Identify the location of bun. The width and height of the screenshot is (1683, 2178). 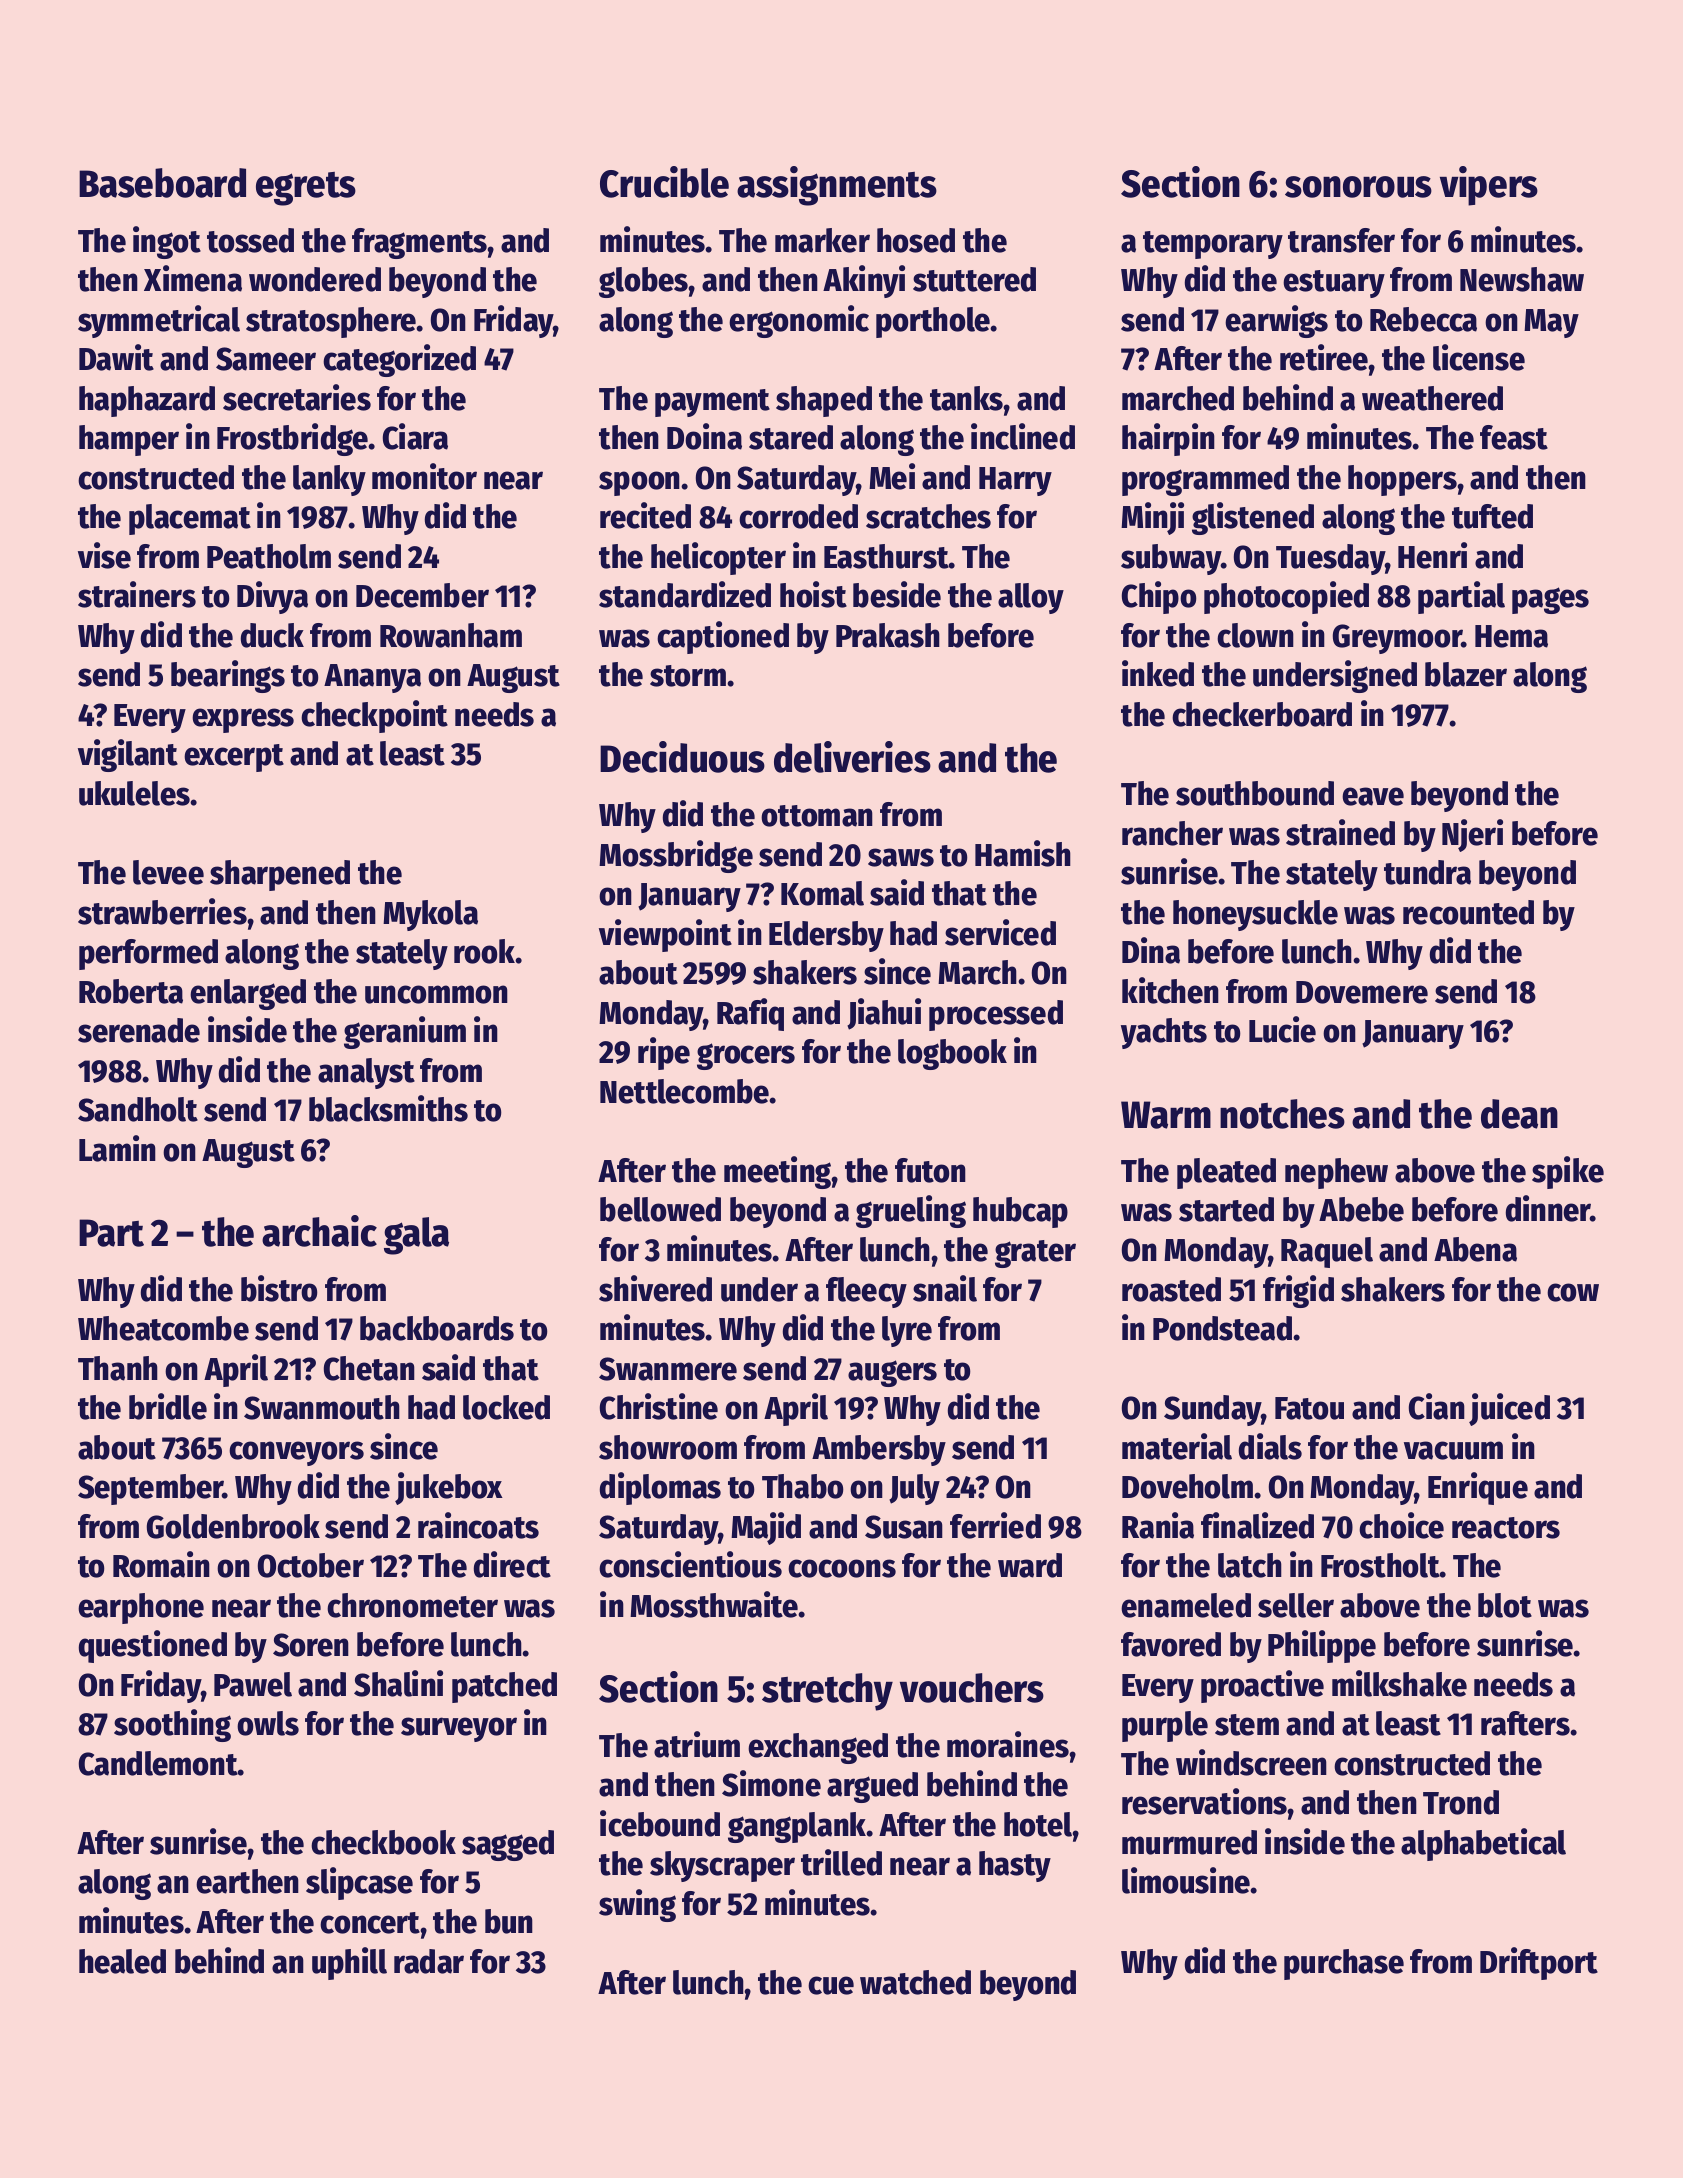
(509, 1921).
